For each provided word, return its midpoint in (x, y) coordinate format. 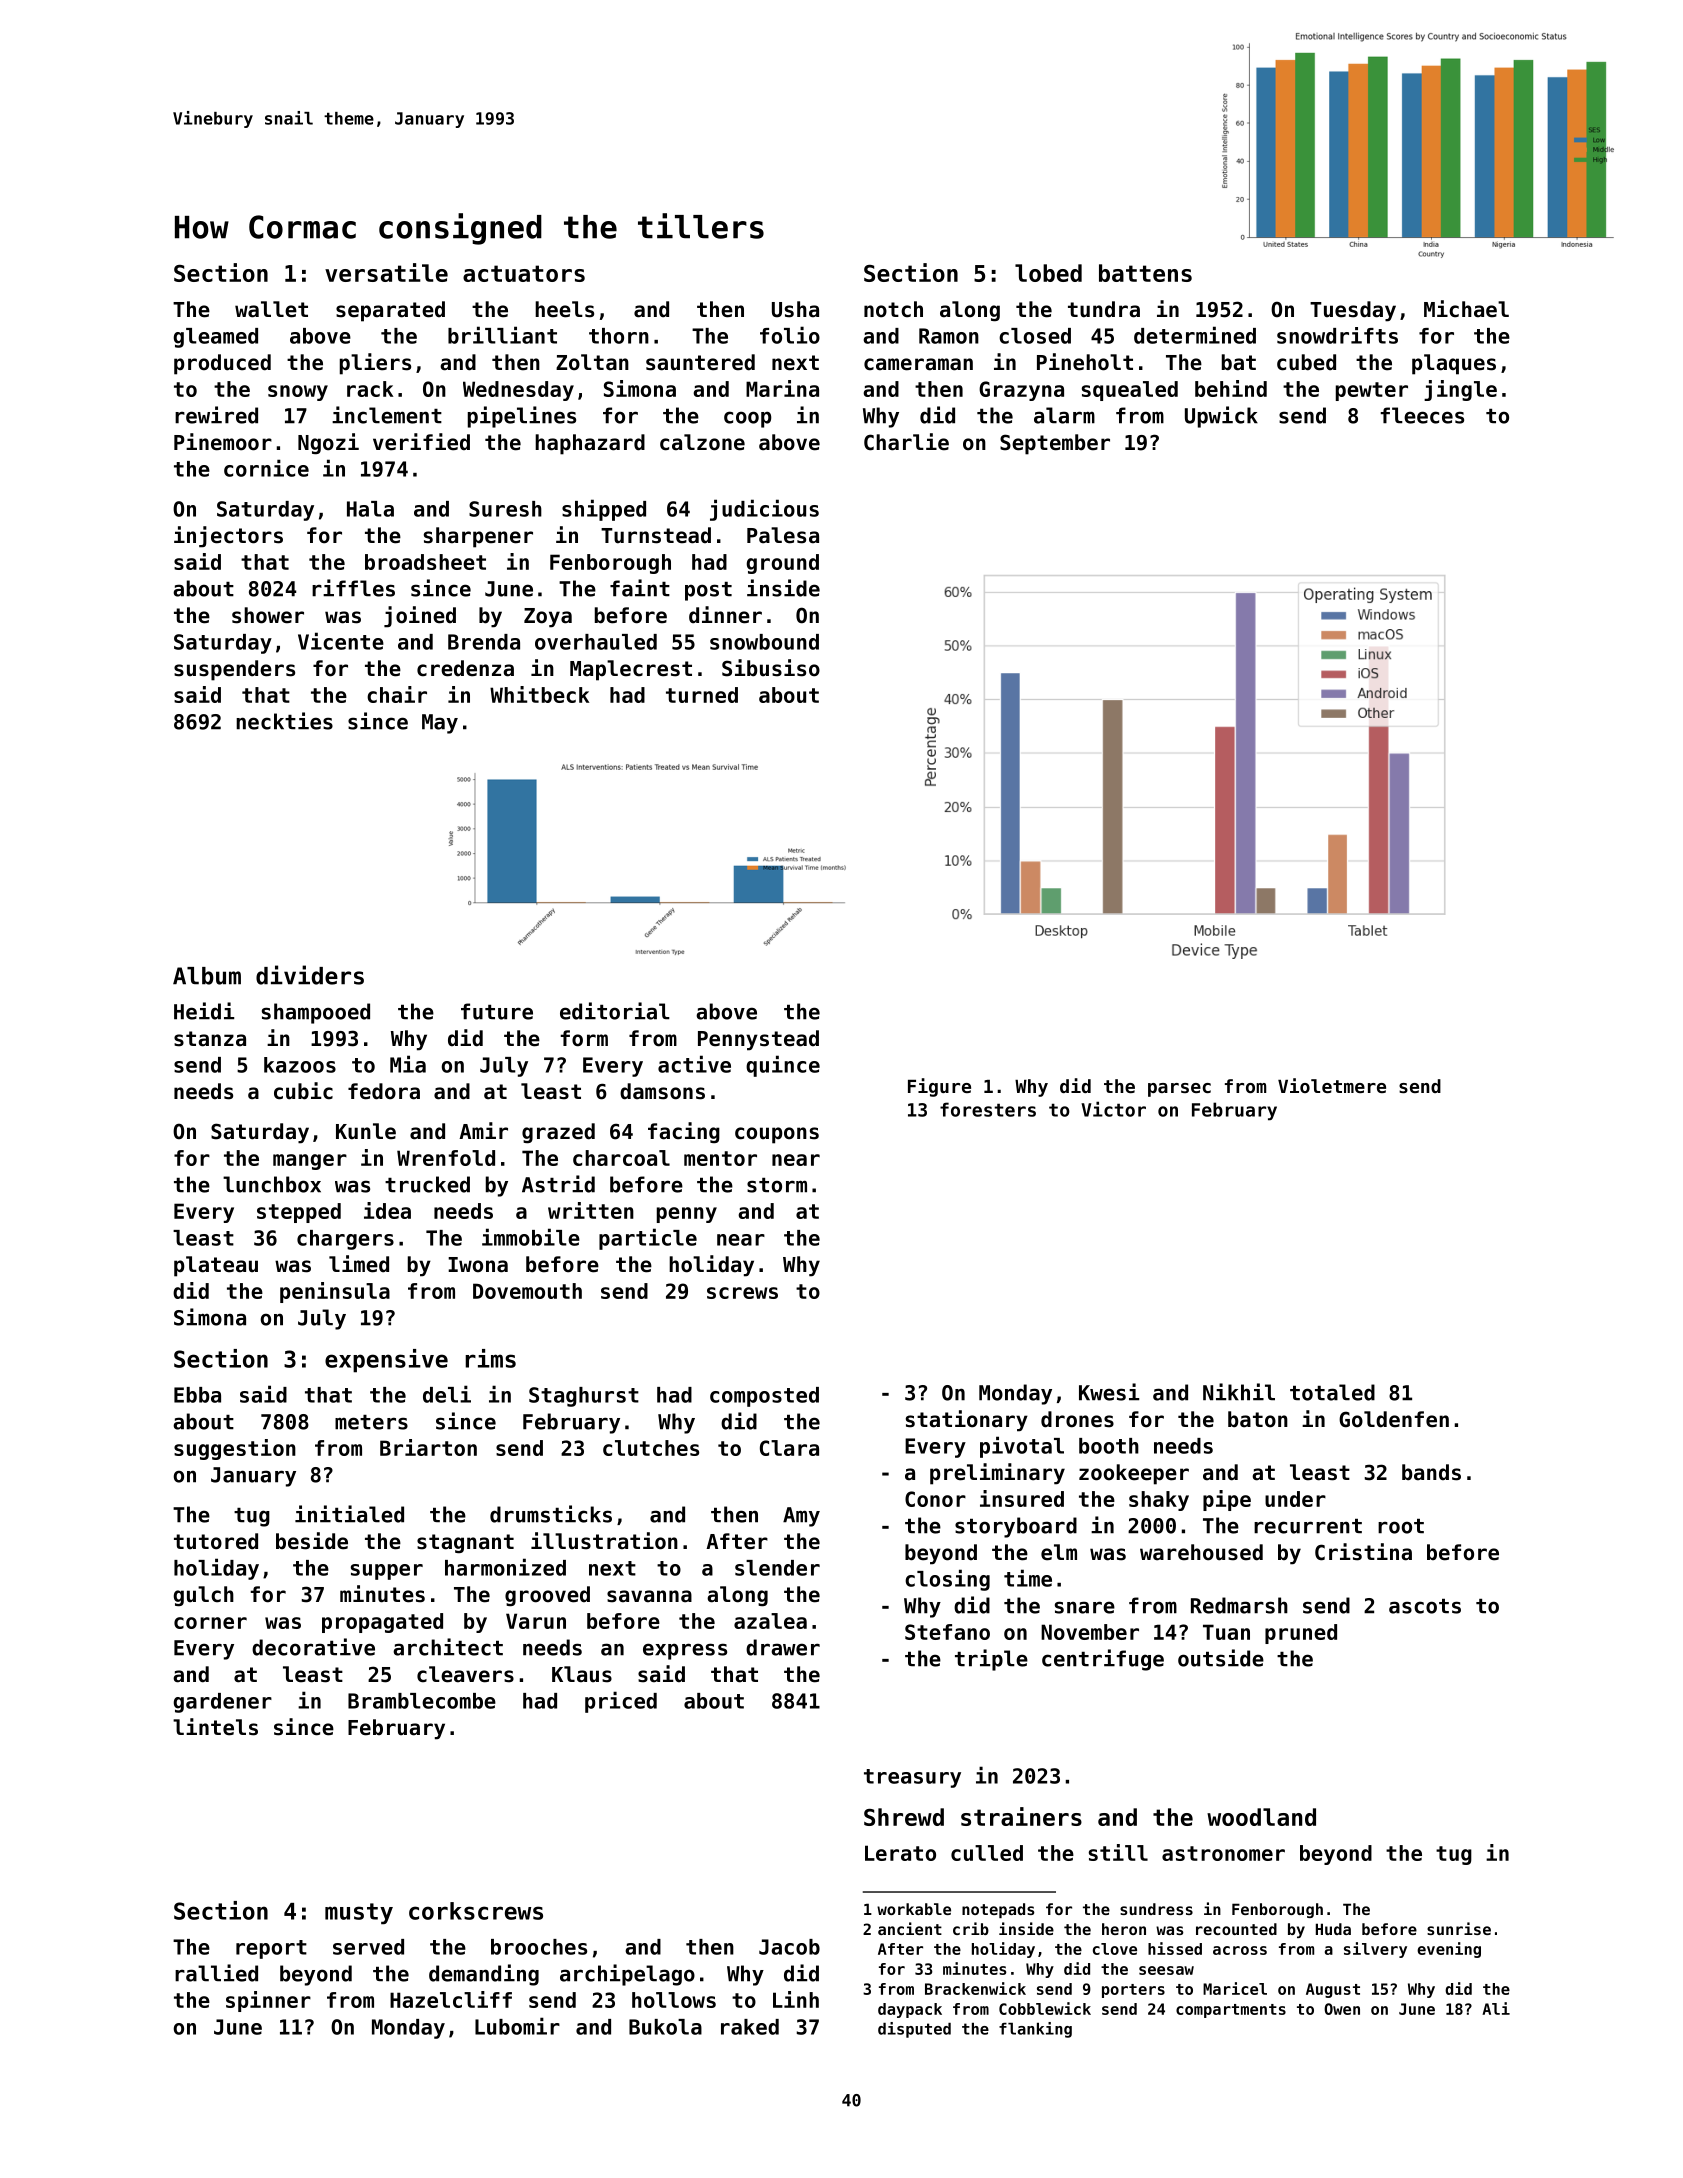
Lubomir (517, 2026)
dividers (310, 975)
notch (893, 309)
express (685, 1651)
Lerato (900, 1853)
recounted (1236, 1929)
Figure (939, 1087)
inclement (387, 415)
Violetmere (1332, 1085)
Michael (1466, 309)
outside (1221, 1658)
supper (387, 1572)
